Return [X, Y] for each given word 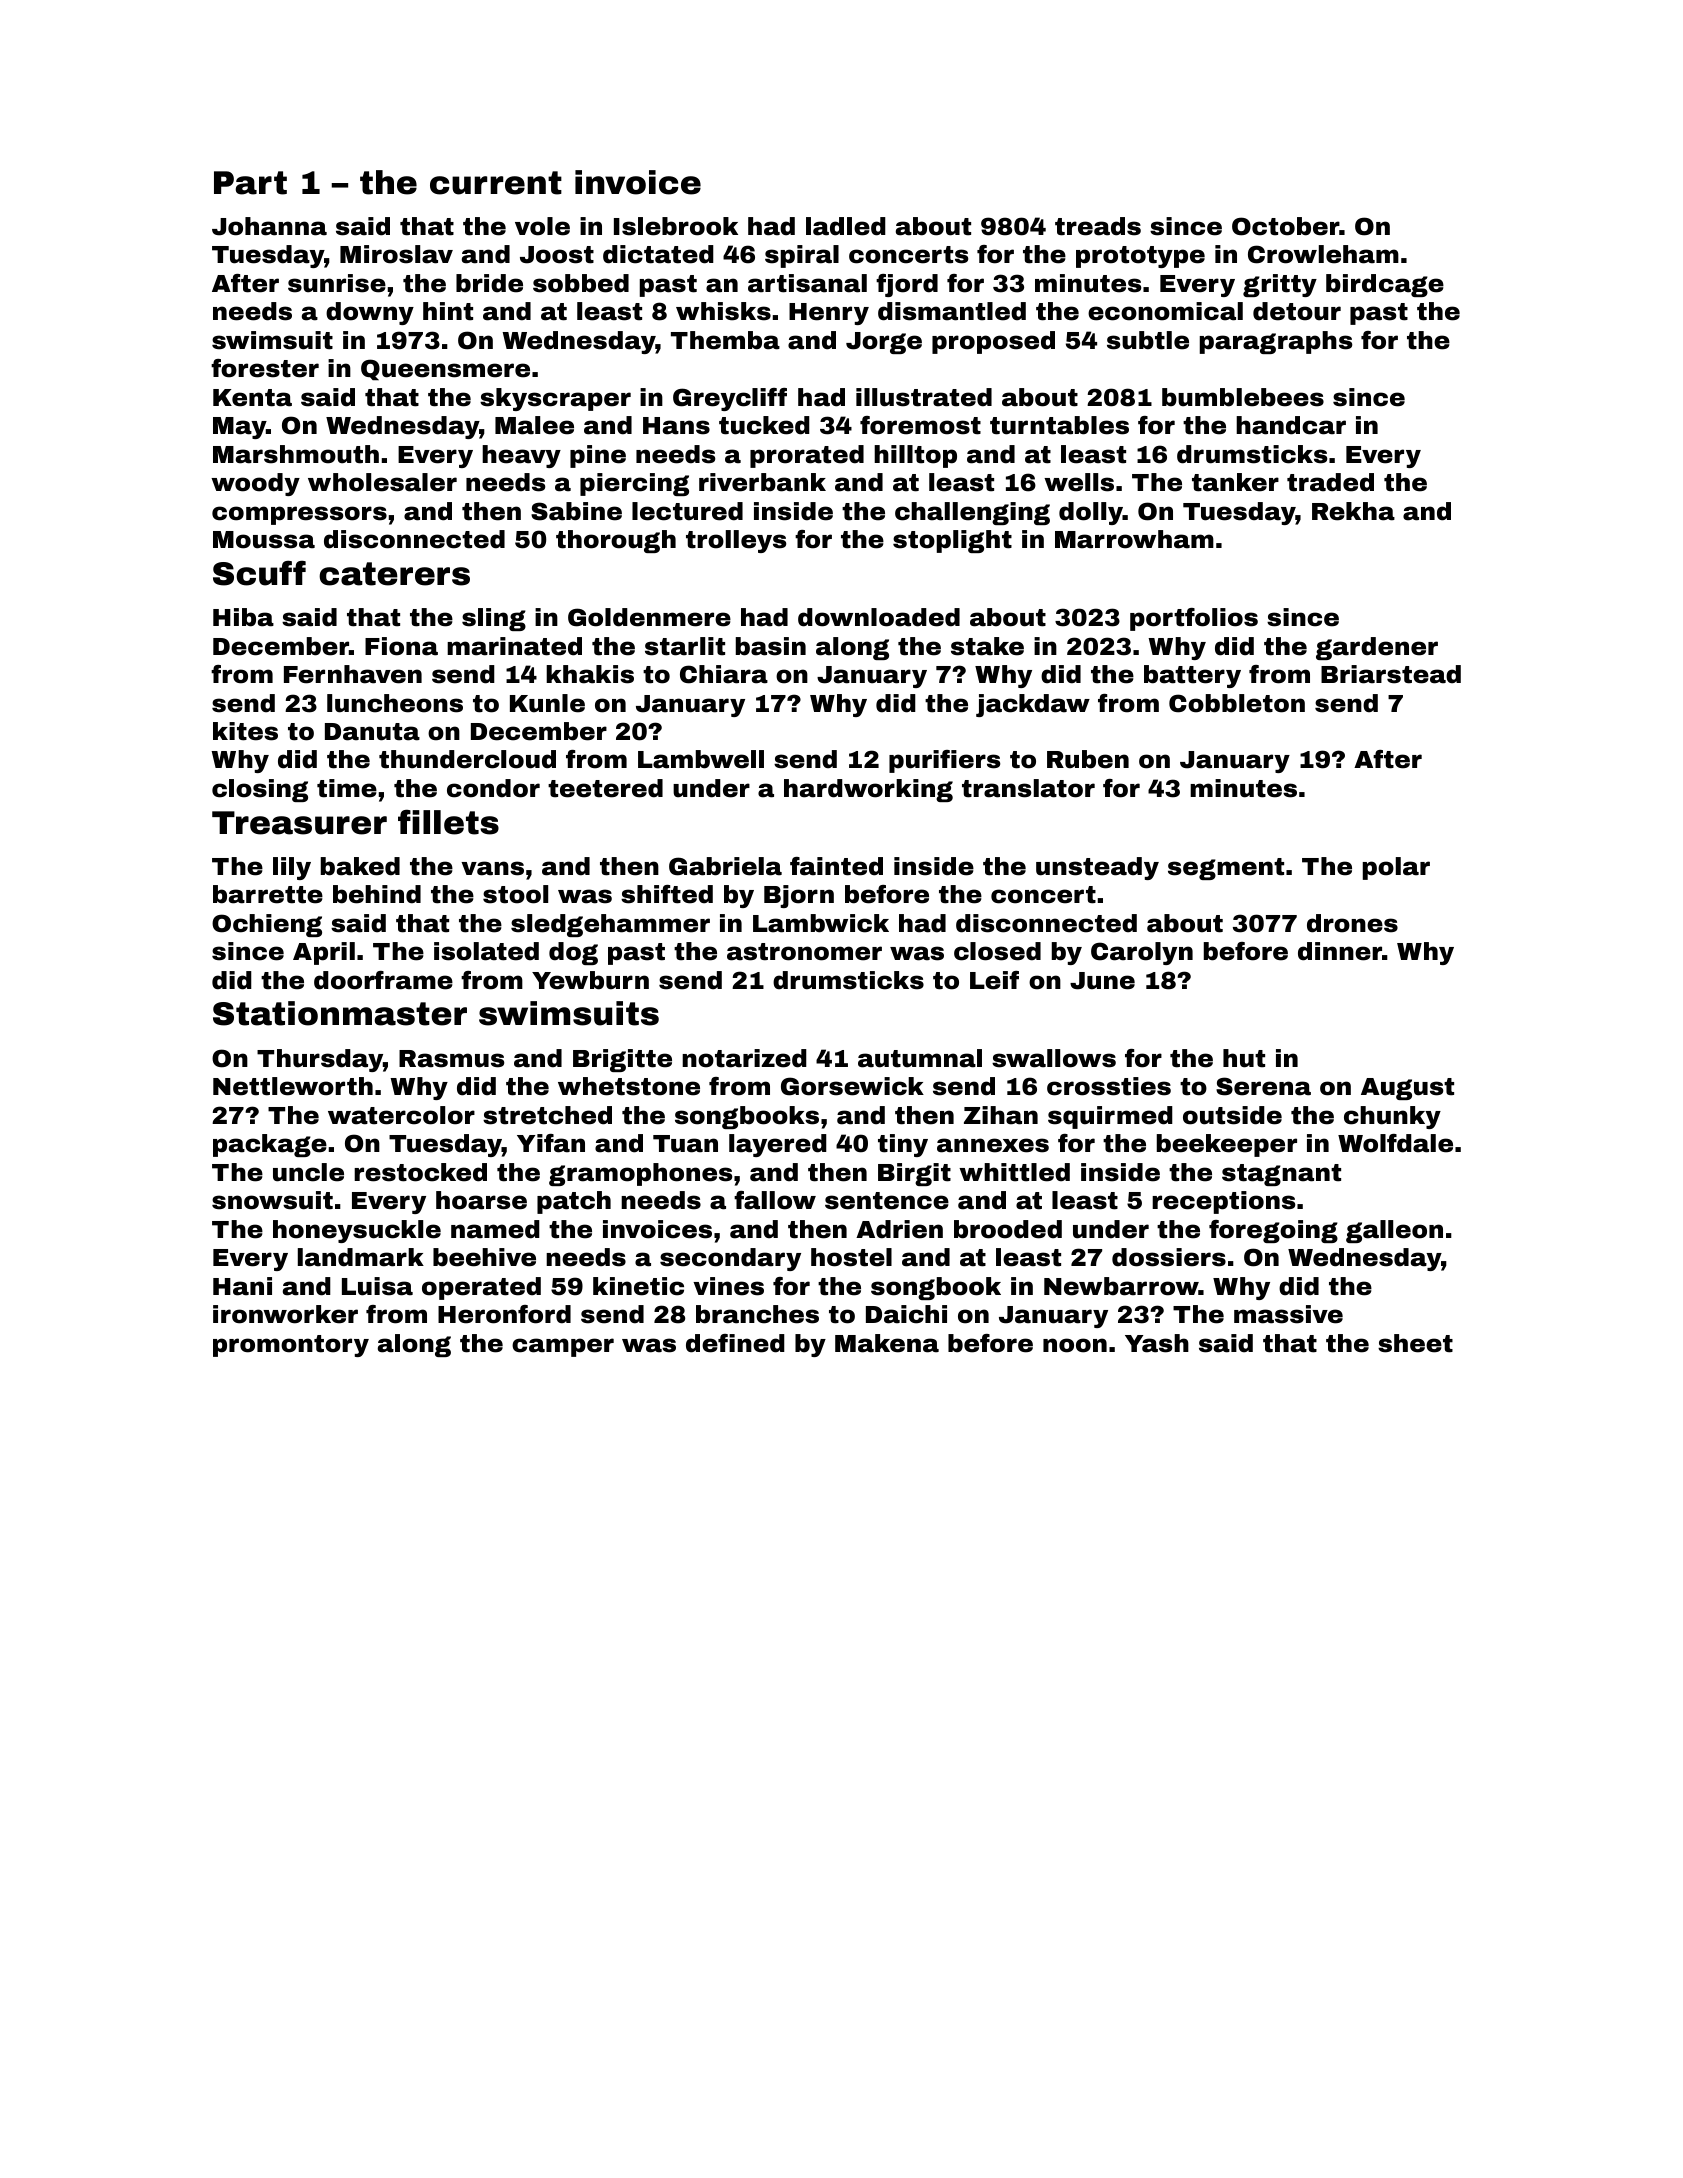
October [1285, 226]
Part [250, 183]
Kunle [547, 703]
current [496, 183]
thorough [616, 541]
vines [728, 1286]
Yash [1157, 1343]
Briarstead [1391, 674]
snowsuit [272, 1200]
